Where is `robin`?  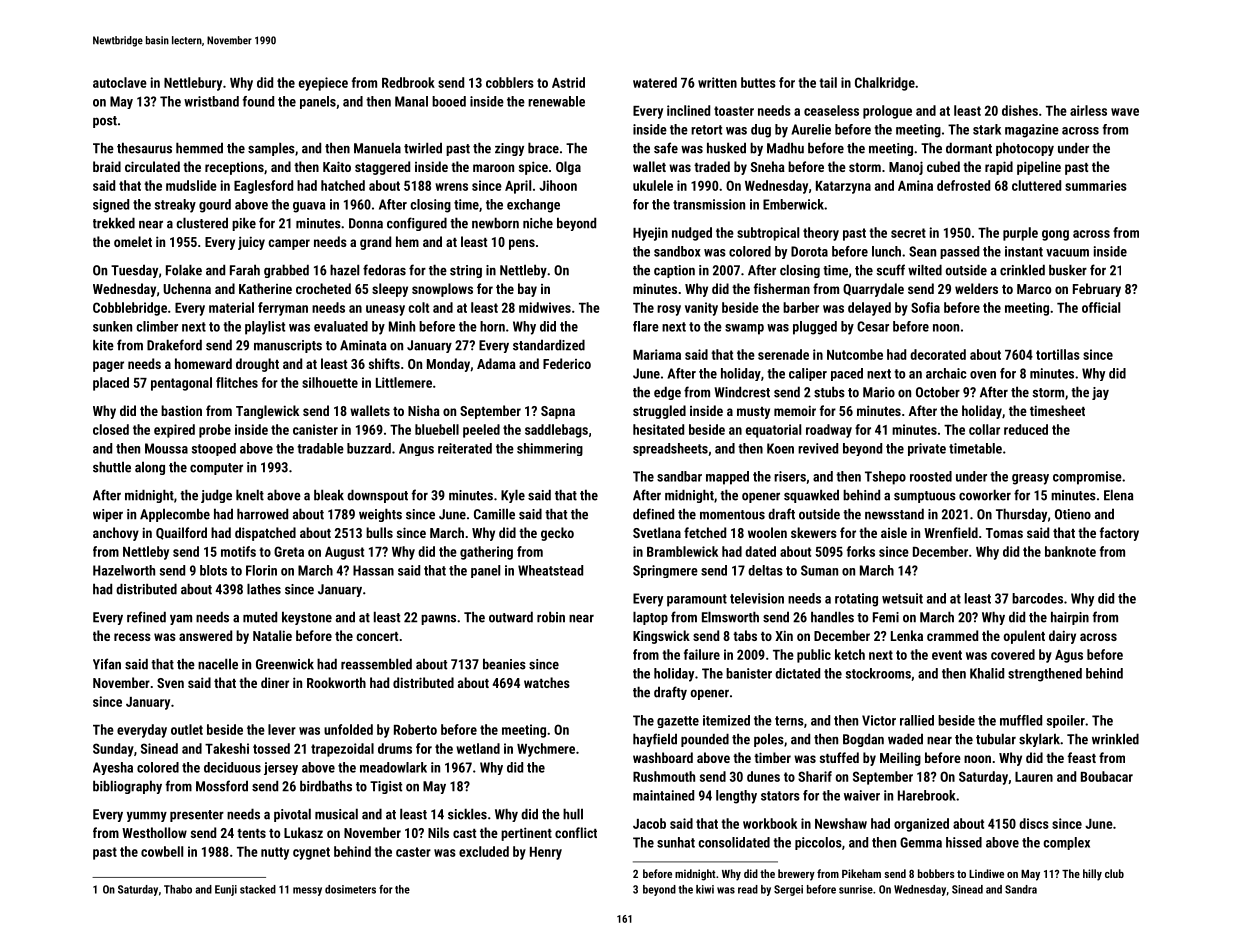
robin is located at coordinates (551, 617).
